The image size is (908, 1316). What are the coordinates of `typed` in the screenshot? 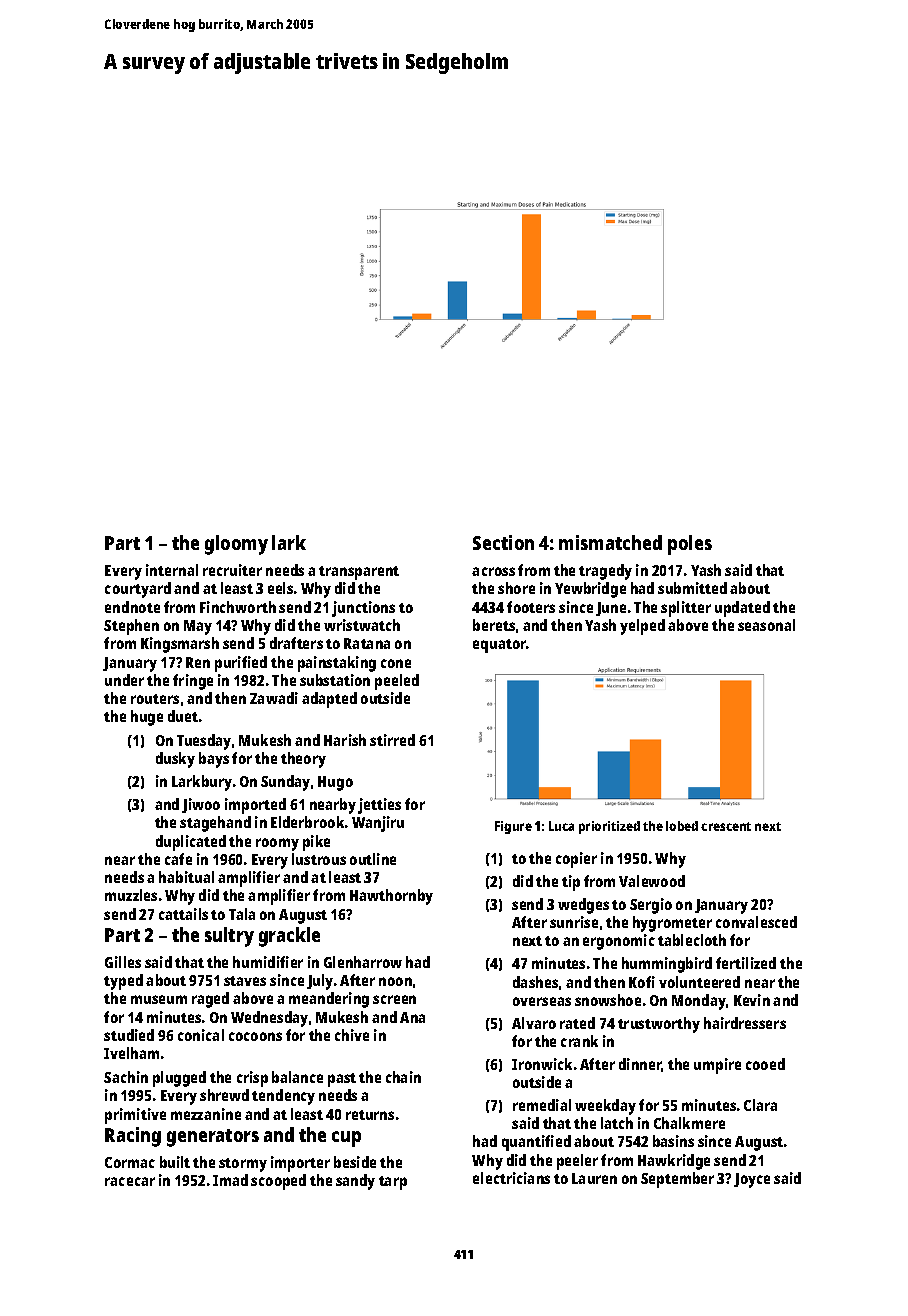 It's located at (123, 982).
